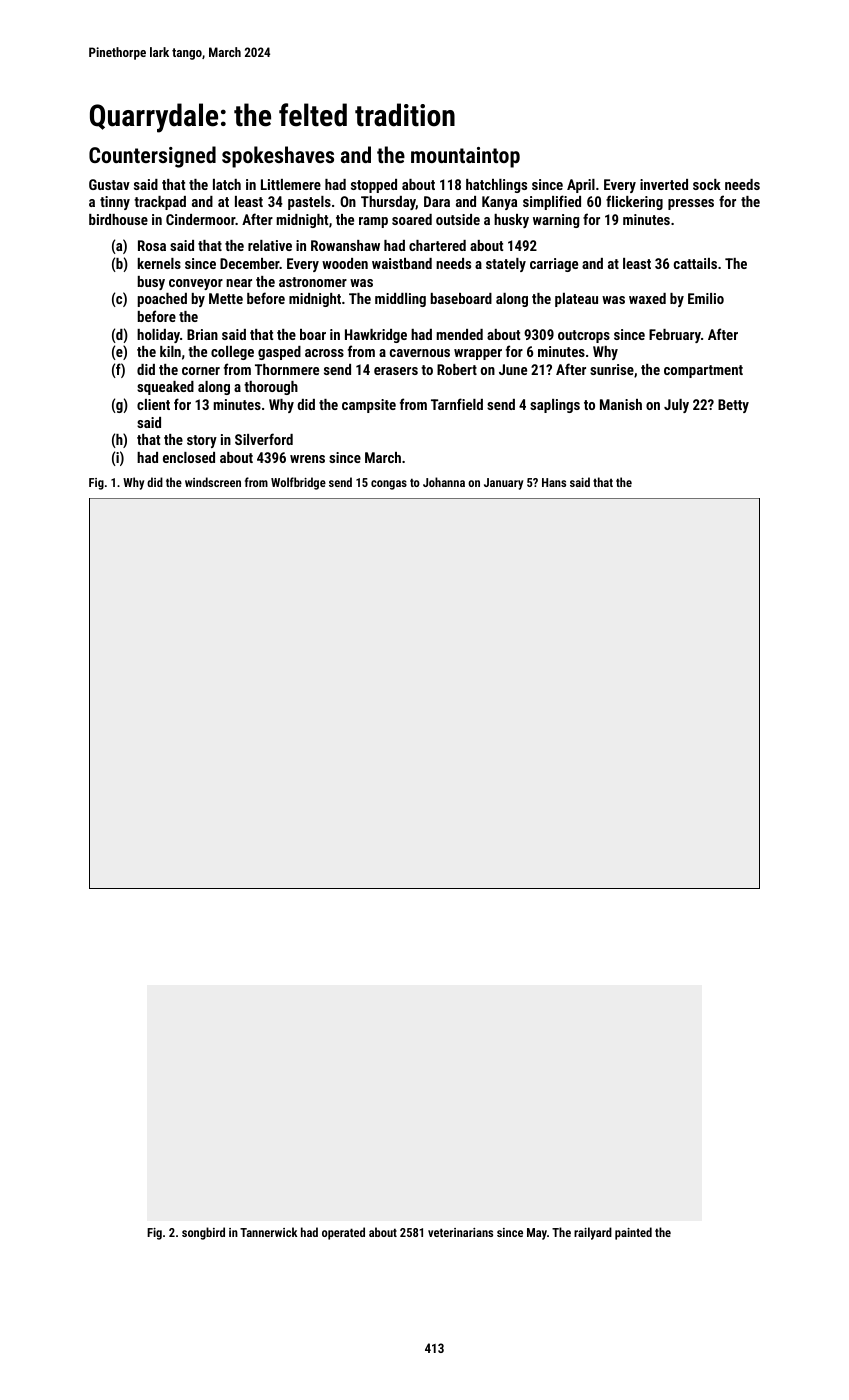  Describe the element at coordinates (345, 263) in the screenshot. I see `wooden` at that location.
